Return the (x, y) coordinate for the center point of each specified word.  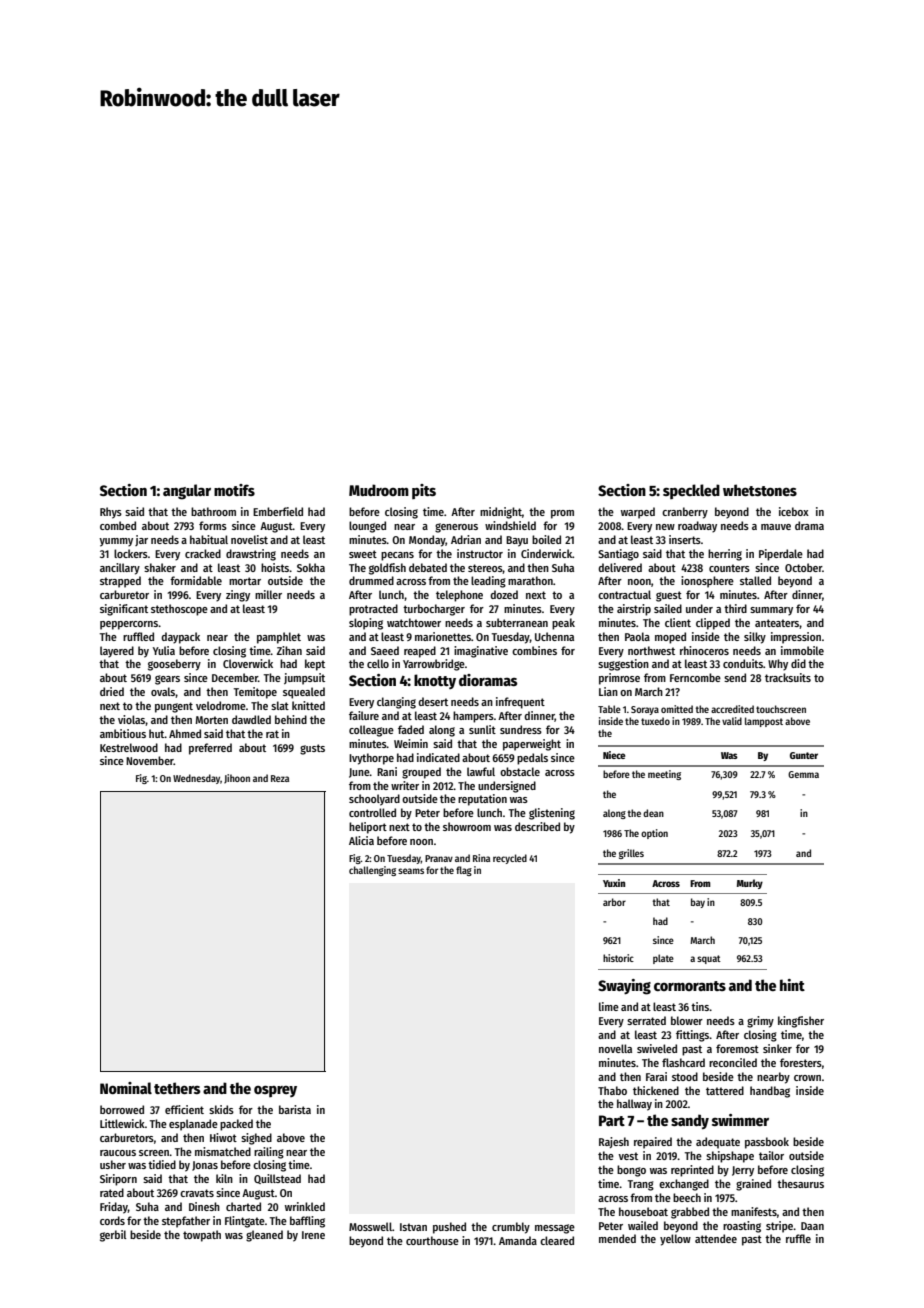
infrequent (520, 703)
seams (411, 871)
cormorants (690, 986)
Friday (114, 1208)
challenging (372, 871)
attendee (716, 1238)
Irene (313, 1235)
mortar (245, 581)
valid (732, 721)
